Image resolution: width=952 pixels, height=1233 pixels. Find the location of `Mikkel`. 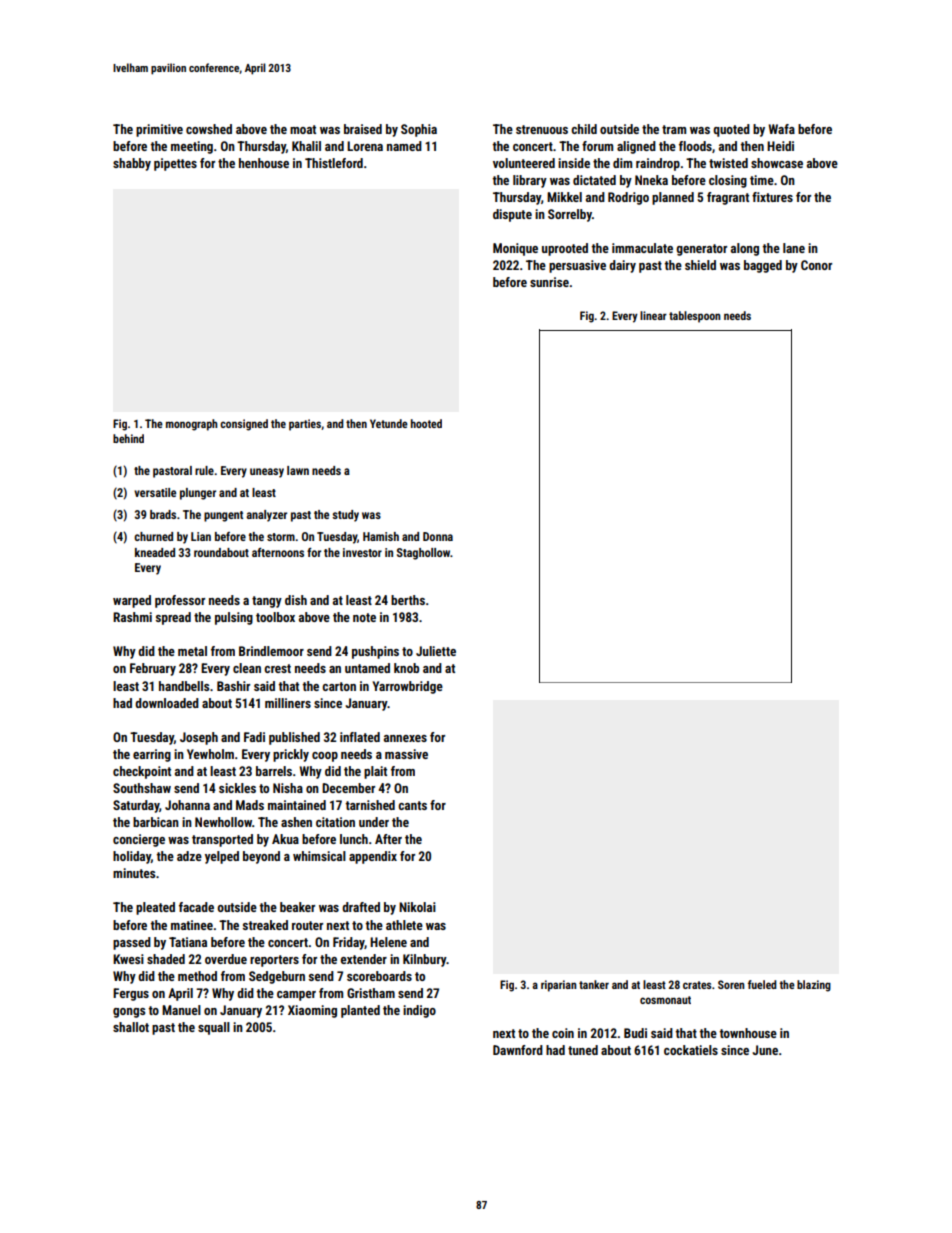

Mikkel is located at coordinates (564, 197).
